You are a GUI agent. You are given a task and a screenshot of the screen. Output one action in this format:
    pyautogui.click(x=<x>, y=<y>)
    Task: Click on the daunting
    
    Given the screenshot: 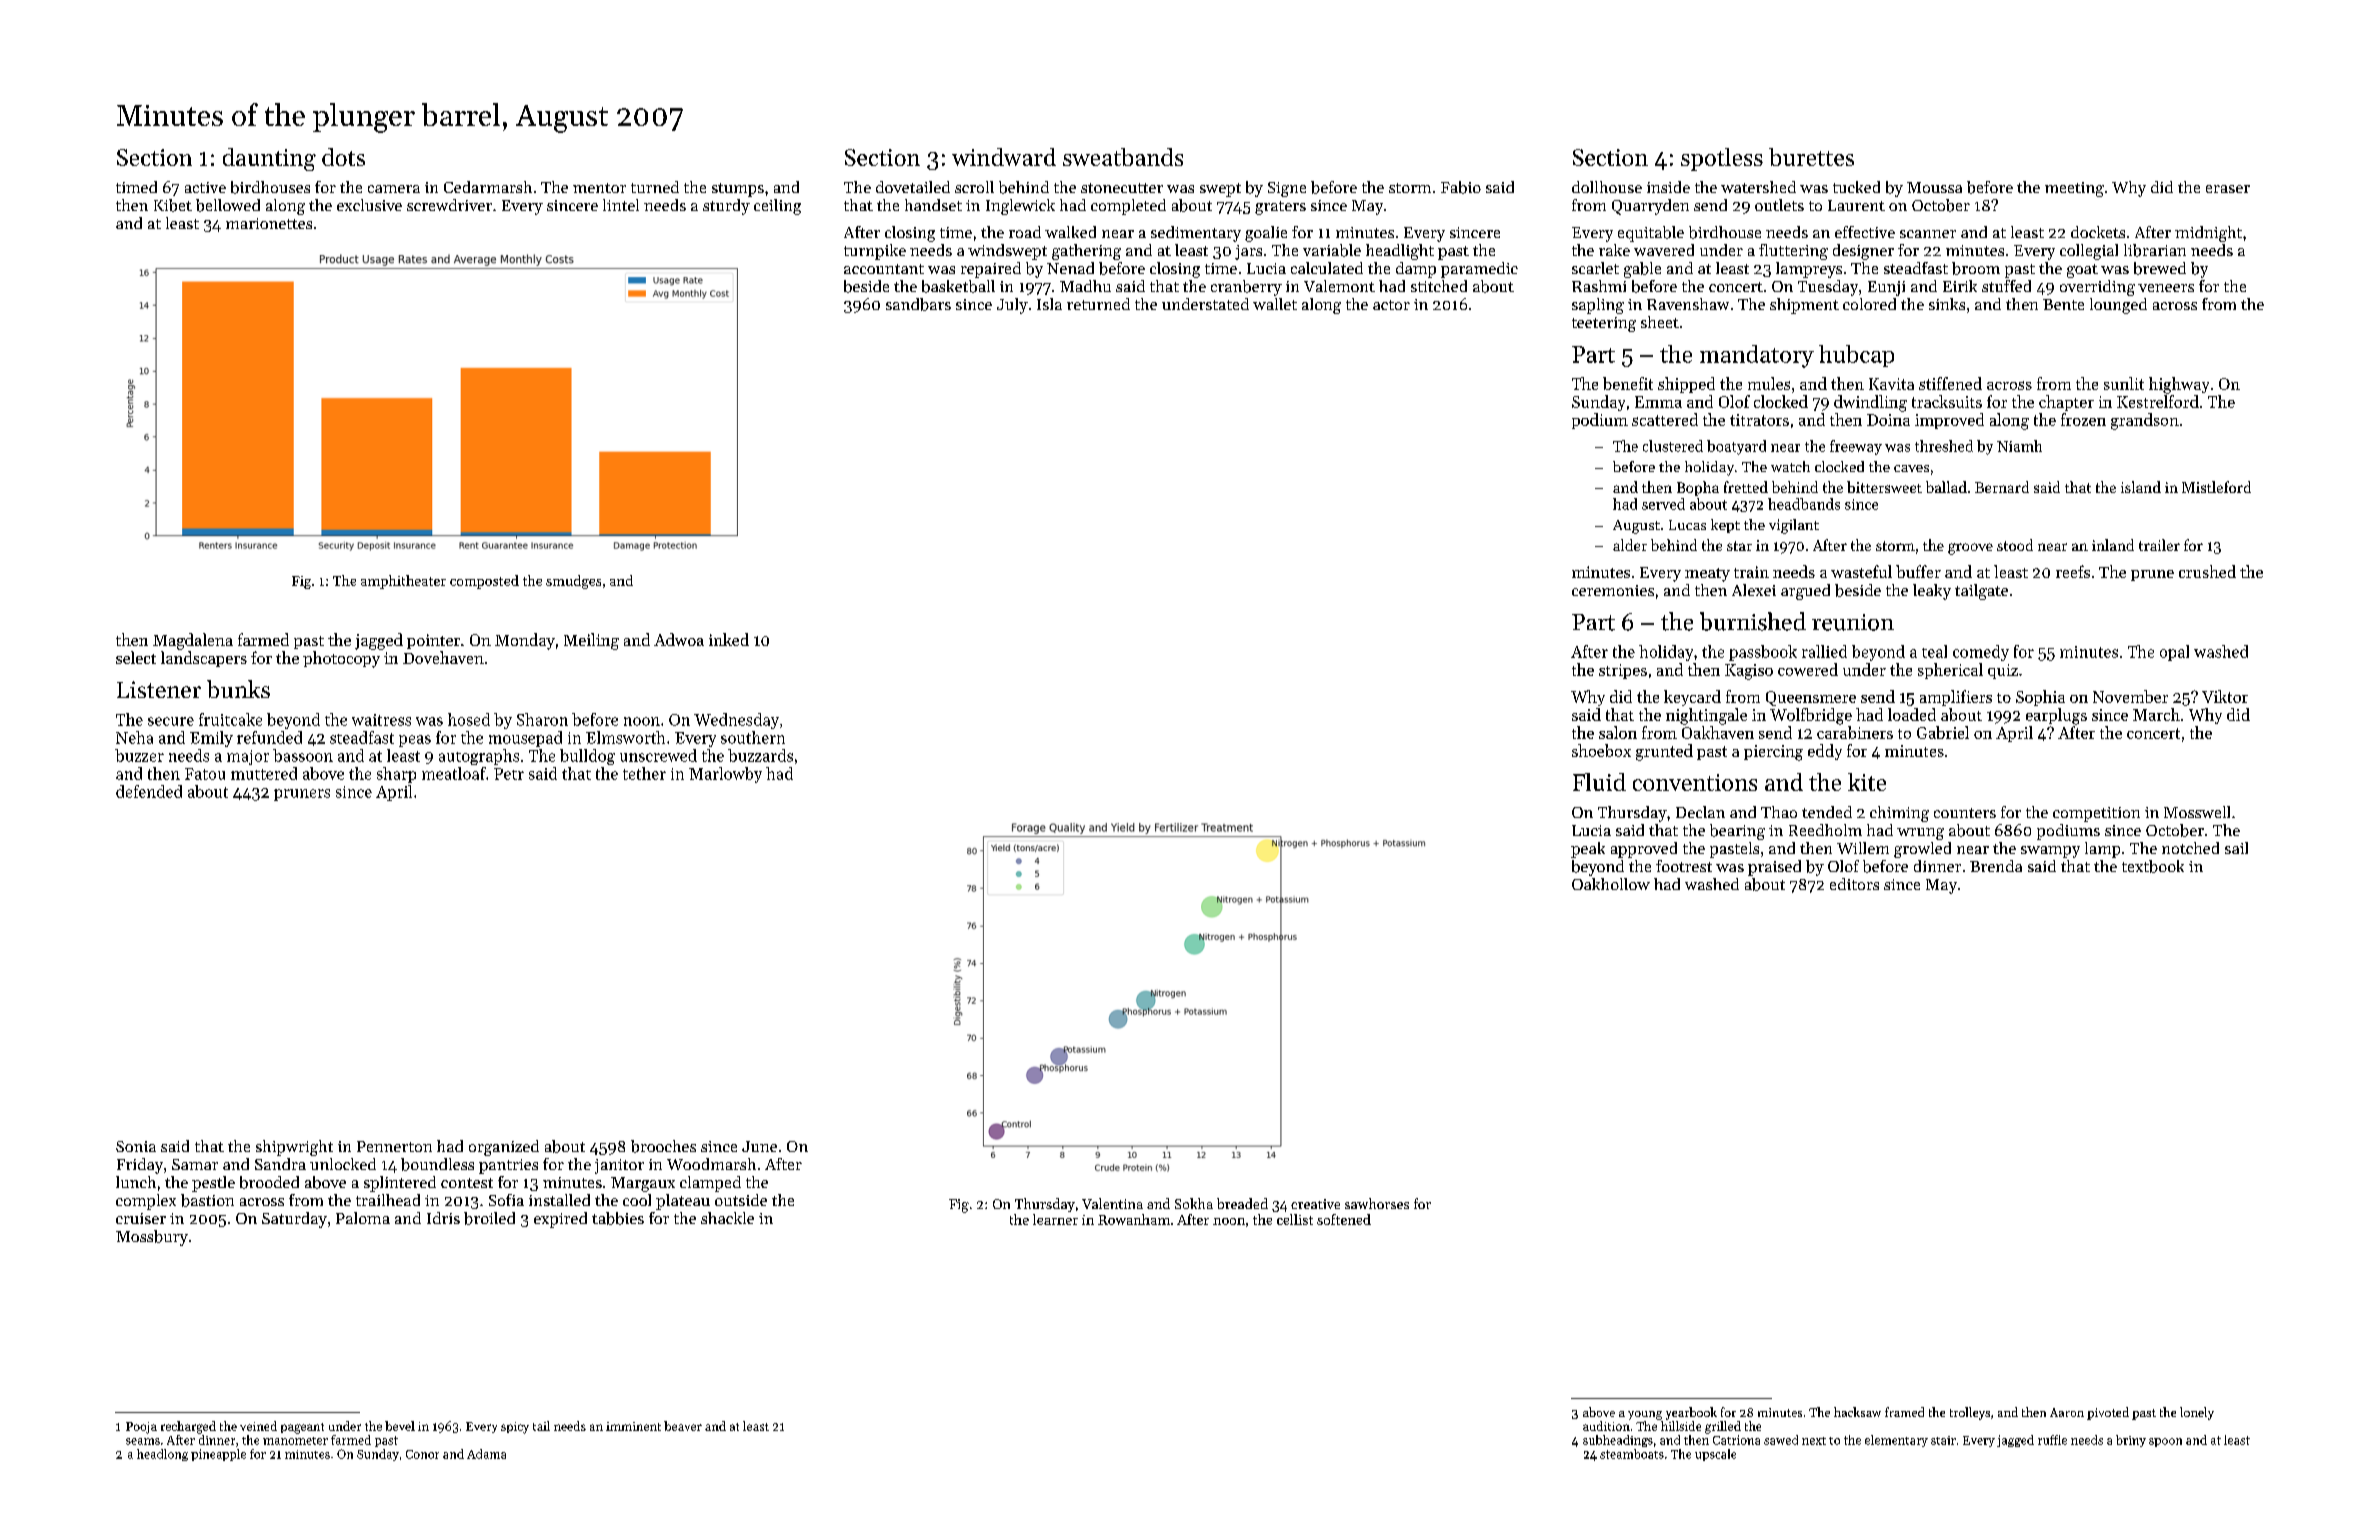 What is the action you would take?
    pyautogui.click(x=269, y=159)
